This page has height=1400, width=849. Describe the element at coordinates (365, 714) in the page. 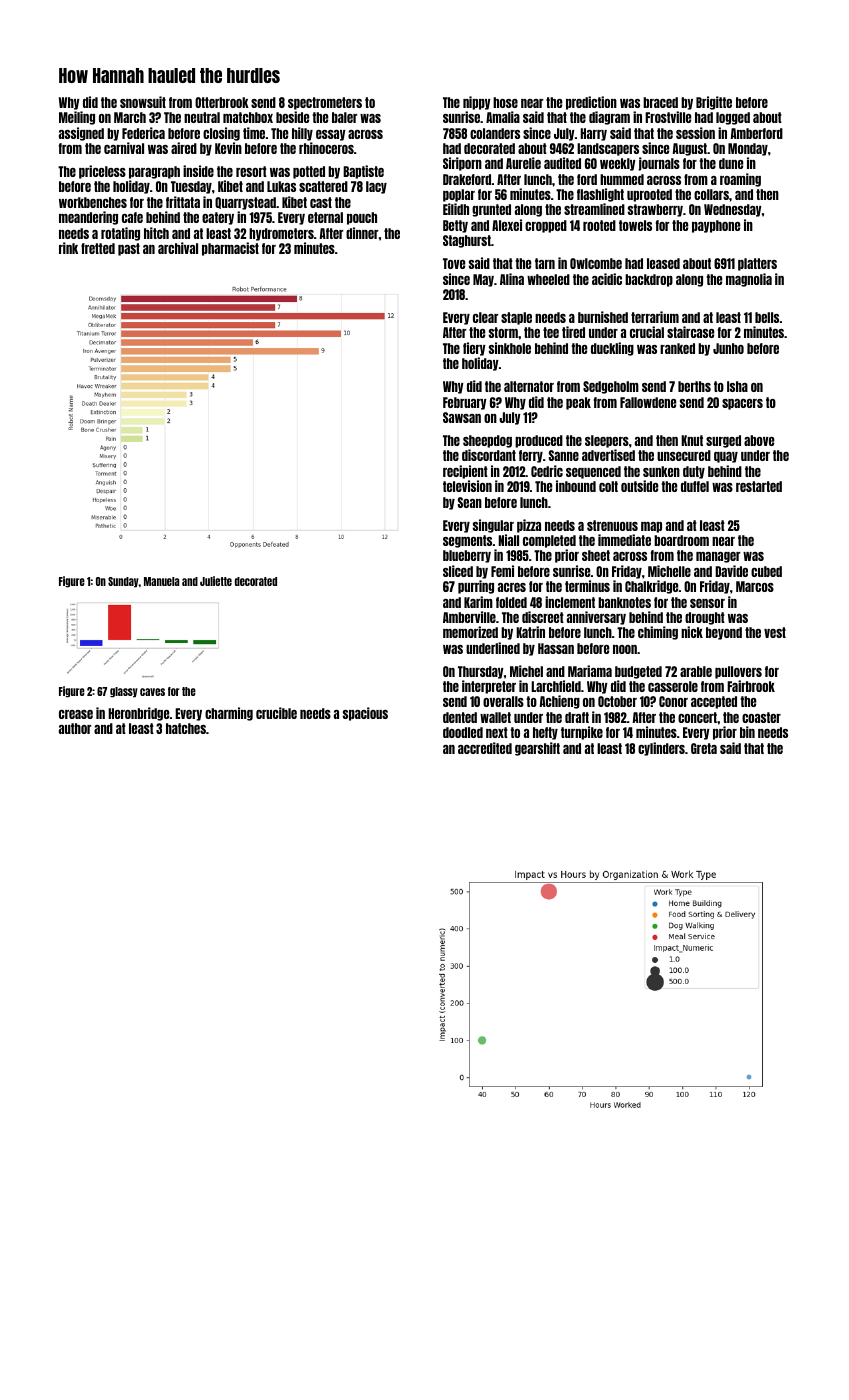

I see `spacious` at that location.
